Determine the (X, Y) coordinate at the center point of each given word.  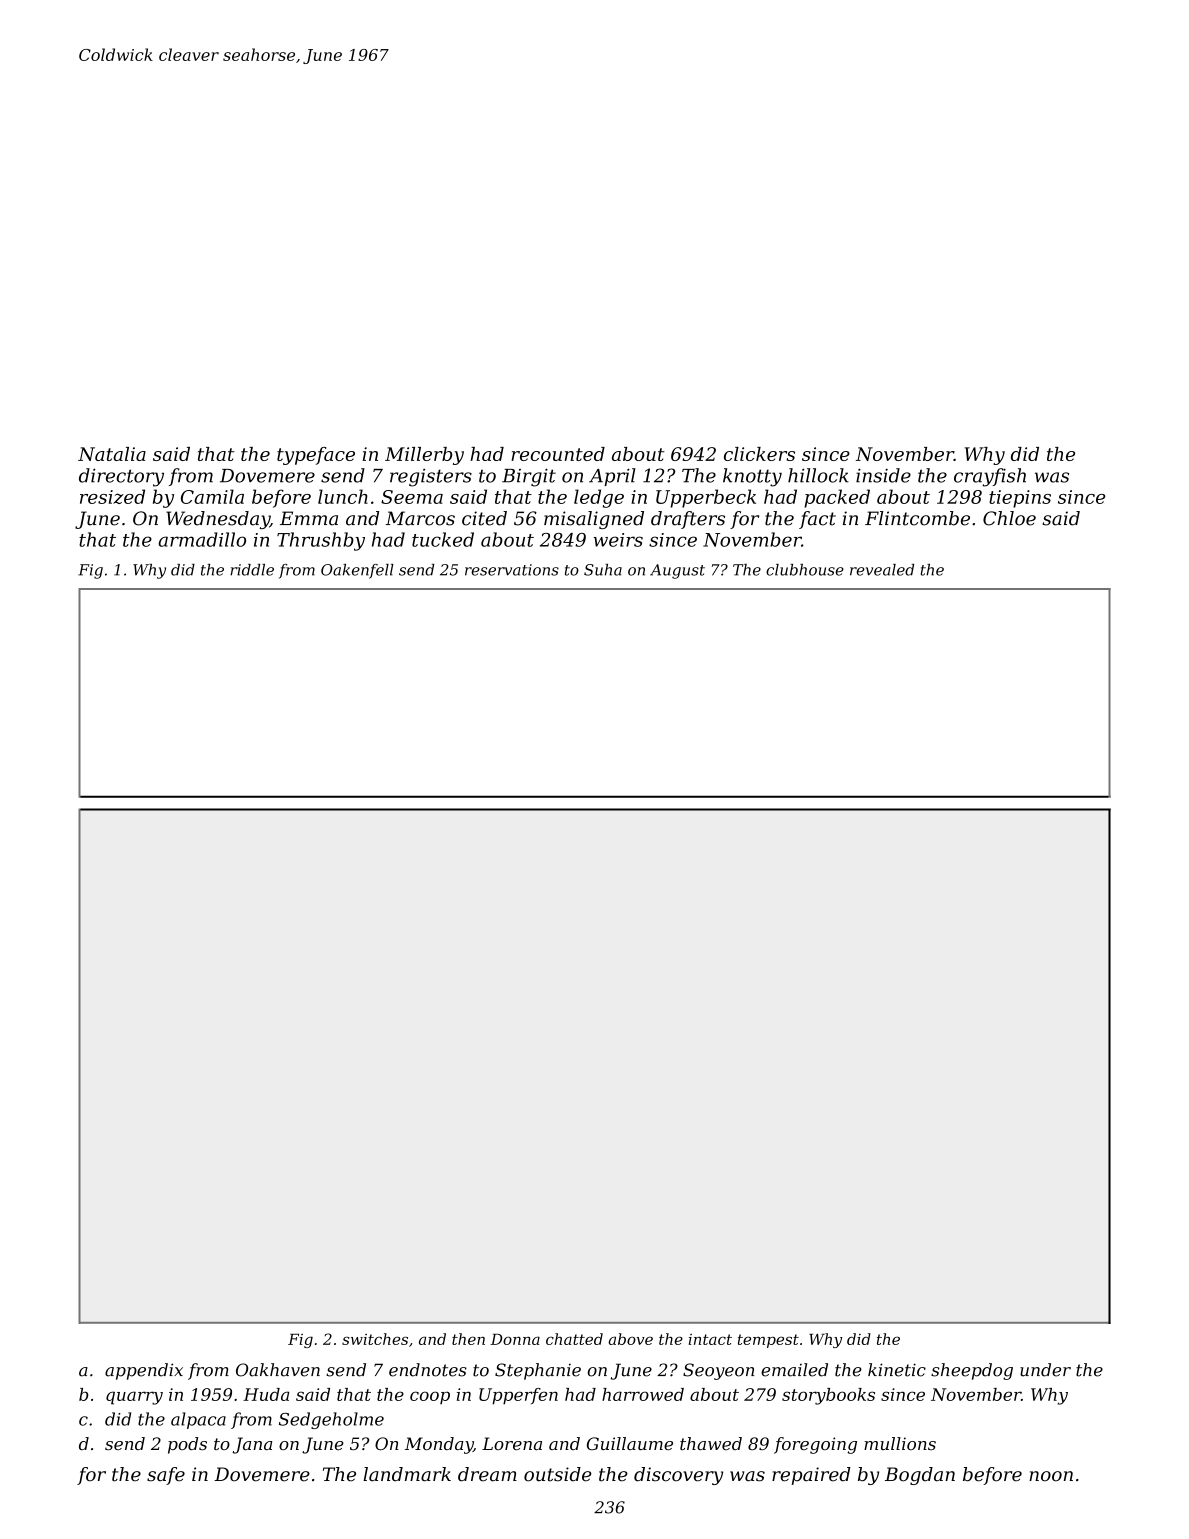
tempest (768, 1341)
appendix (144, 1371)
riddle (252, 570)
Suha (603, 570)
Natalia (112, 454)
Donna (515, 1339)
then (468, 1339)
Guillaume (630, 1443)
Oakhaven (278, 1370)
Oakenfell (357, 571)
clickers (759, 454)
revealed (882, 570)
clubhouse (805, 570)
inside (883, 475)
